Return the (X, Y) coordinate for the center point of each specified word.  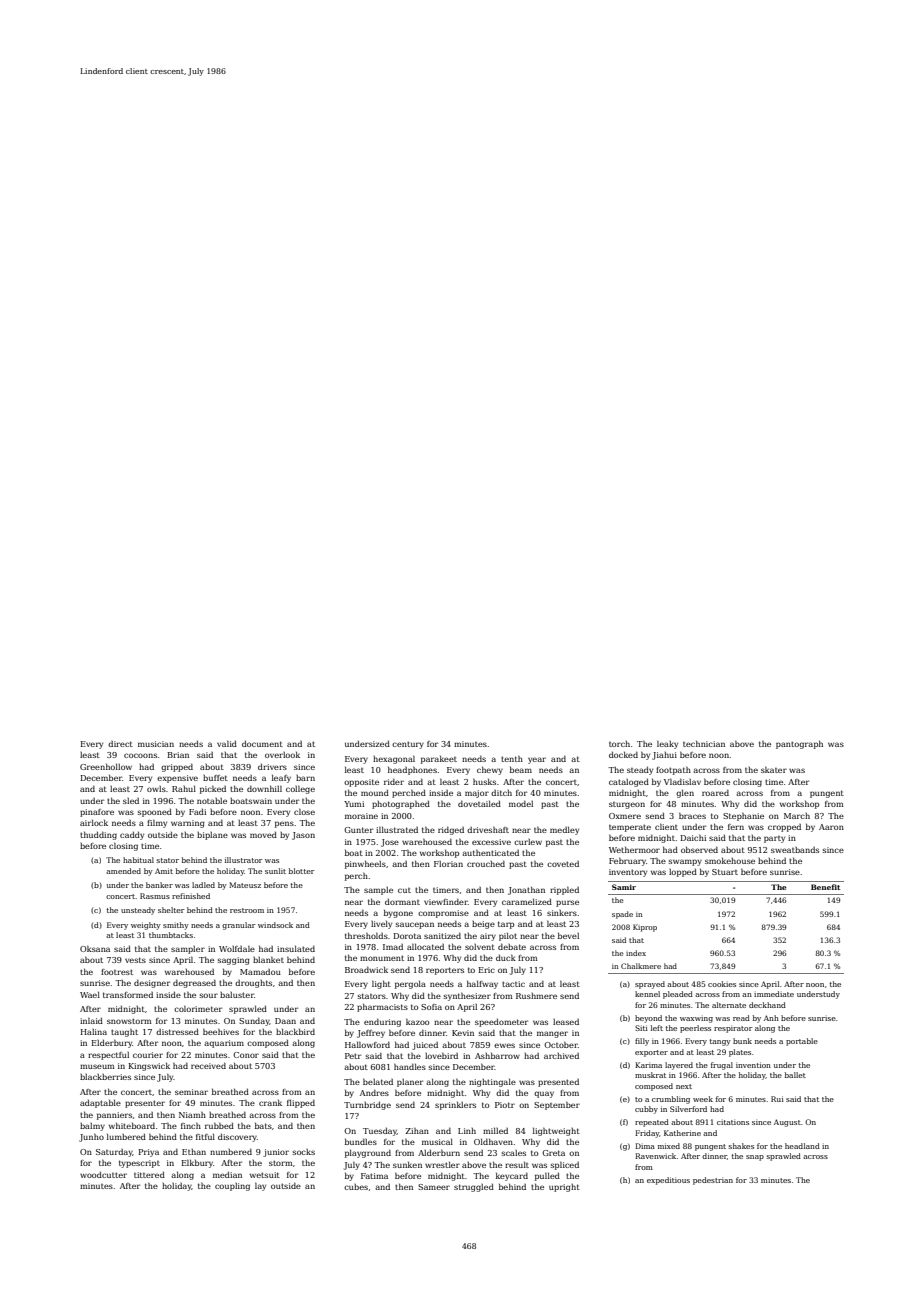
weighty (146, 926)
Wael (90, 995)
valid (227, 743)
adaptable (100, 1104)
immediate (774, 994)
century (408, 745)
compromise (443, 914)
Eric (486, 970)
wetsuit (265, 1175)
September (557, 1105)
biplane (212, 836)
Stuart (725, 872)
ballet (795, 1075)
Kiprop (645, 928)
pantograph (799, 744)
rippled (564, 890)
